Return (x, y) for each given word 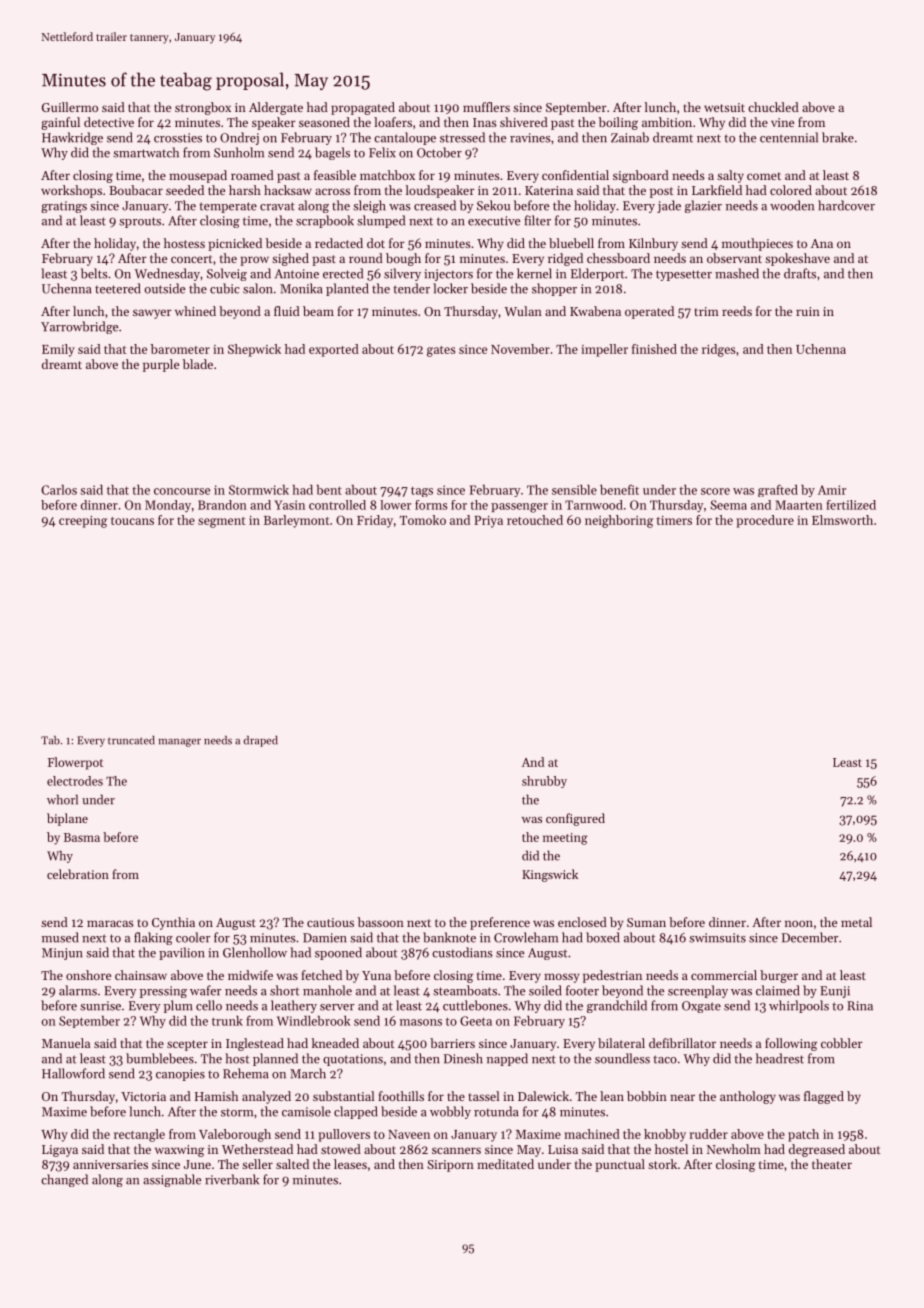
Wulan (523, 311)
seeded (185, 190)
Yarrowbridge (79, 327)
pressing (163, 992)
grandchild (617, 1006)
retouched (535, 520)
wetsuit (724, 107)
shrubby (544, 782)
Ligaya (60, 1151)
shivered (524, 122)
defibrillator (682, 1043)
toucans (132, 521)
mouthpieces (757, 244)
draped (261, 741)
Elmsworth (842, 520)
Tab (50, 740)
